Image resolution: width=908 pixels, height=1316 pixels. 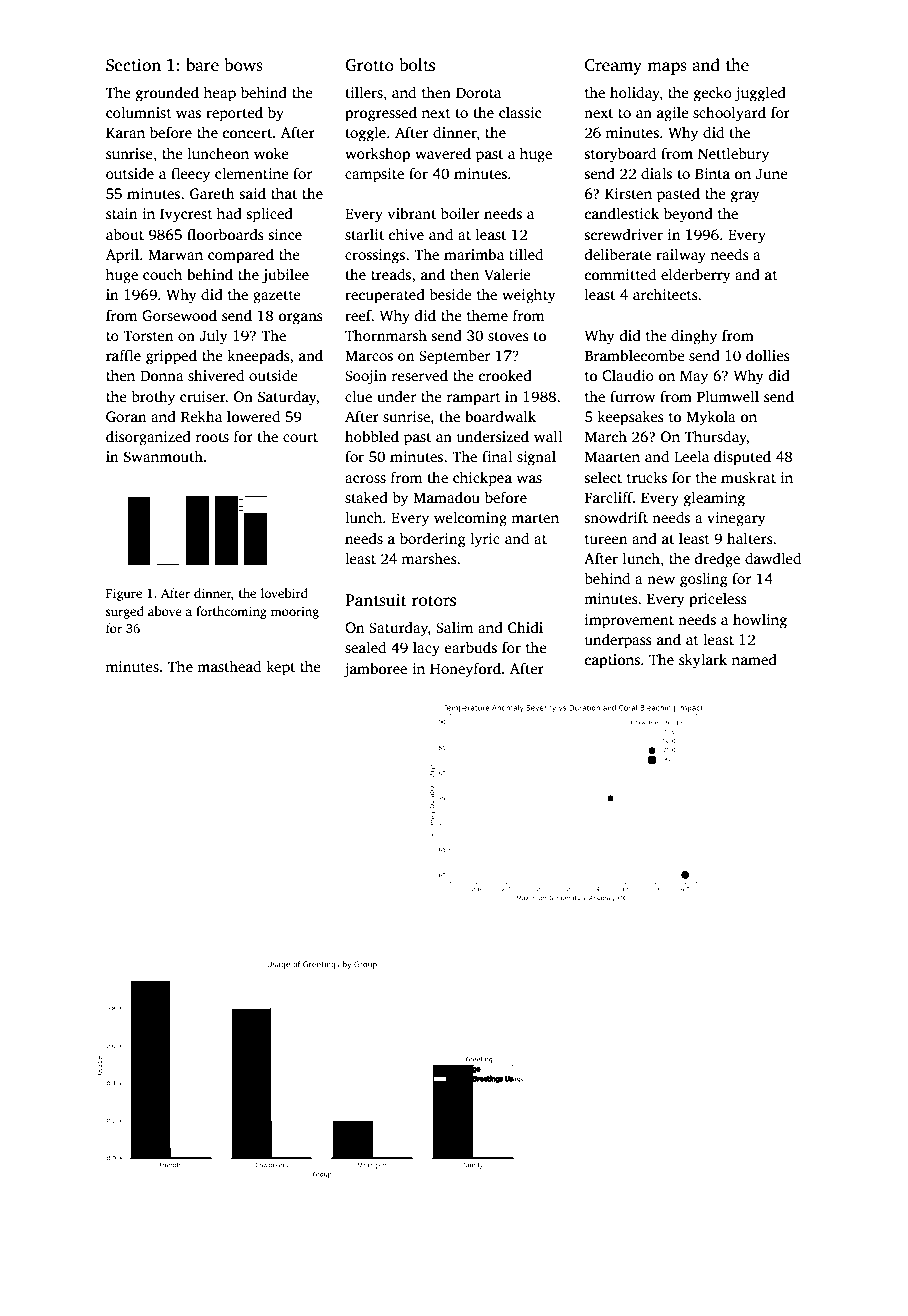 I want to click on Rekha, so click(x=201, y=416).
